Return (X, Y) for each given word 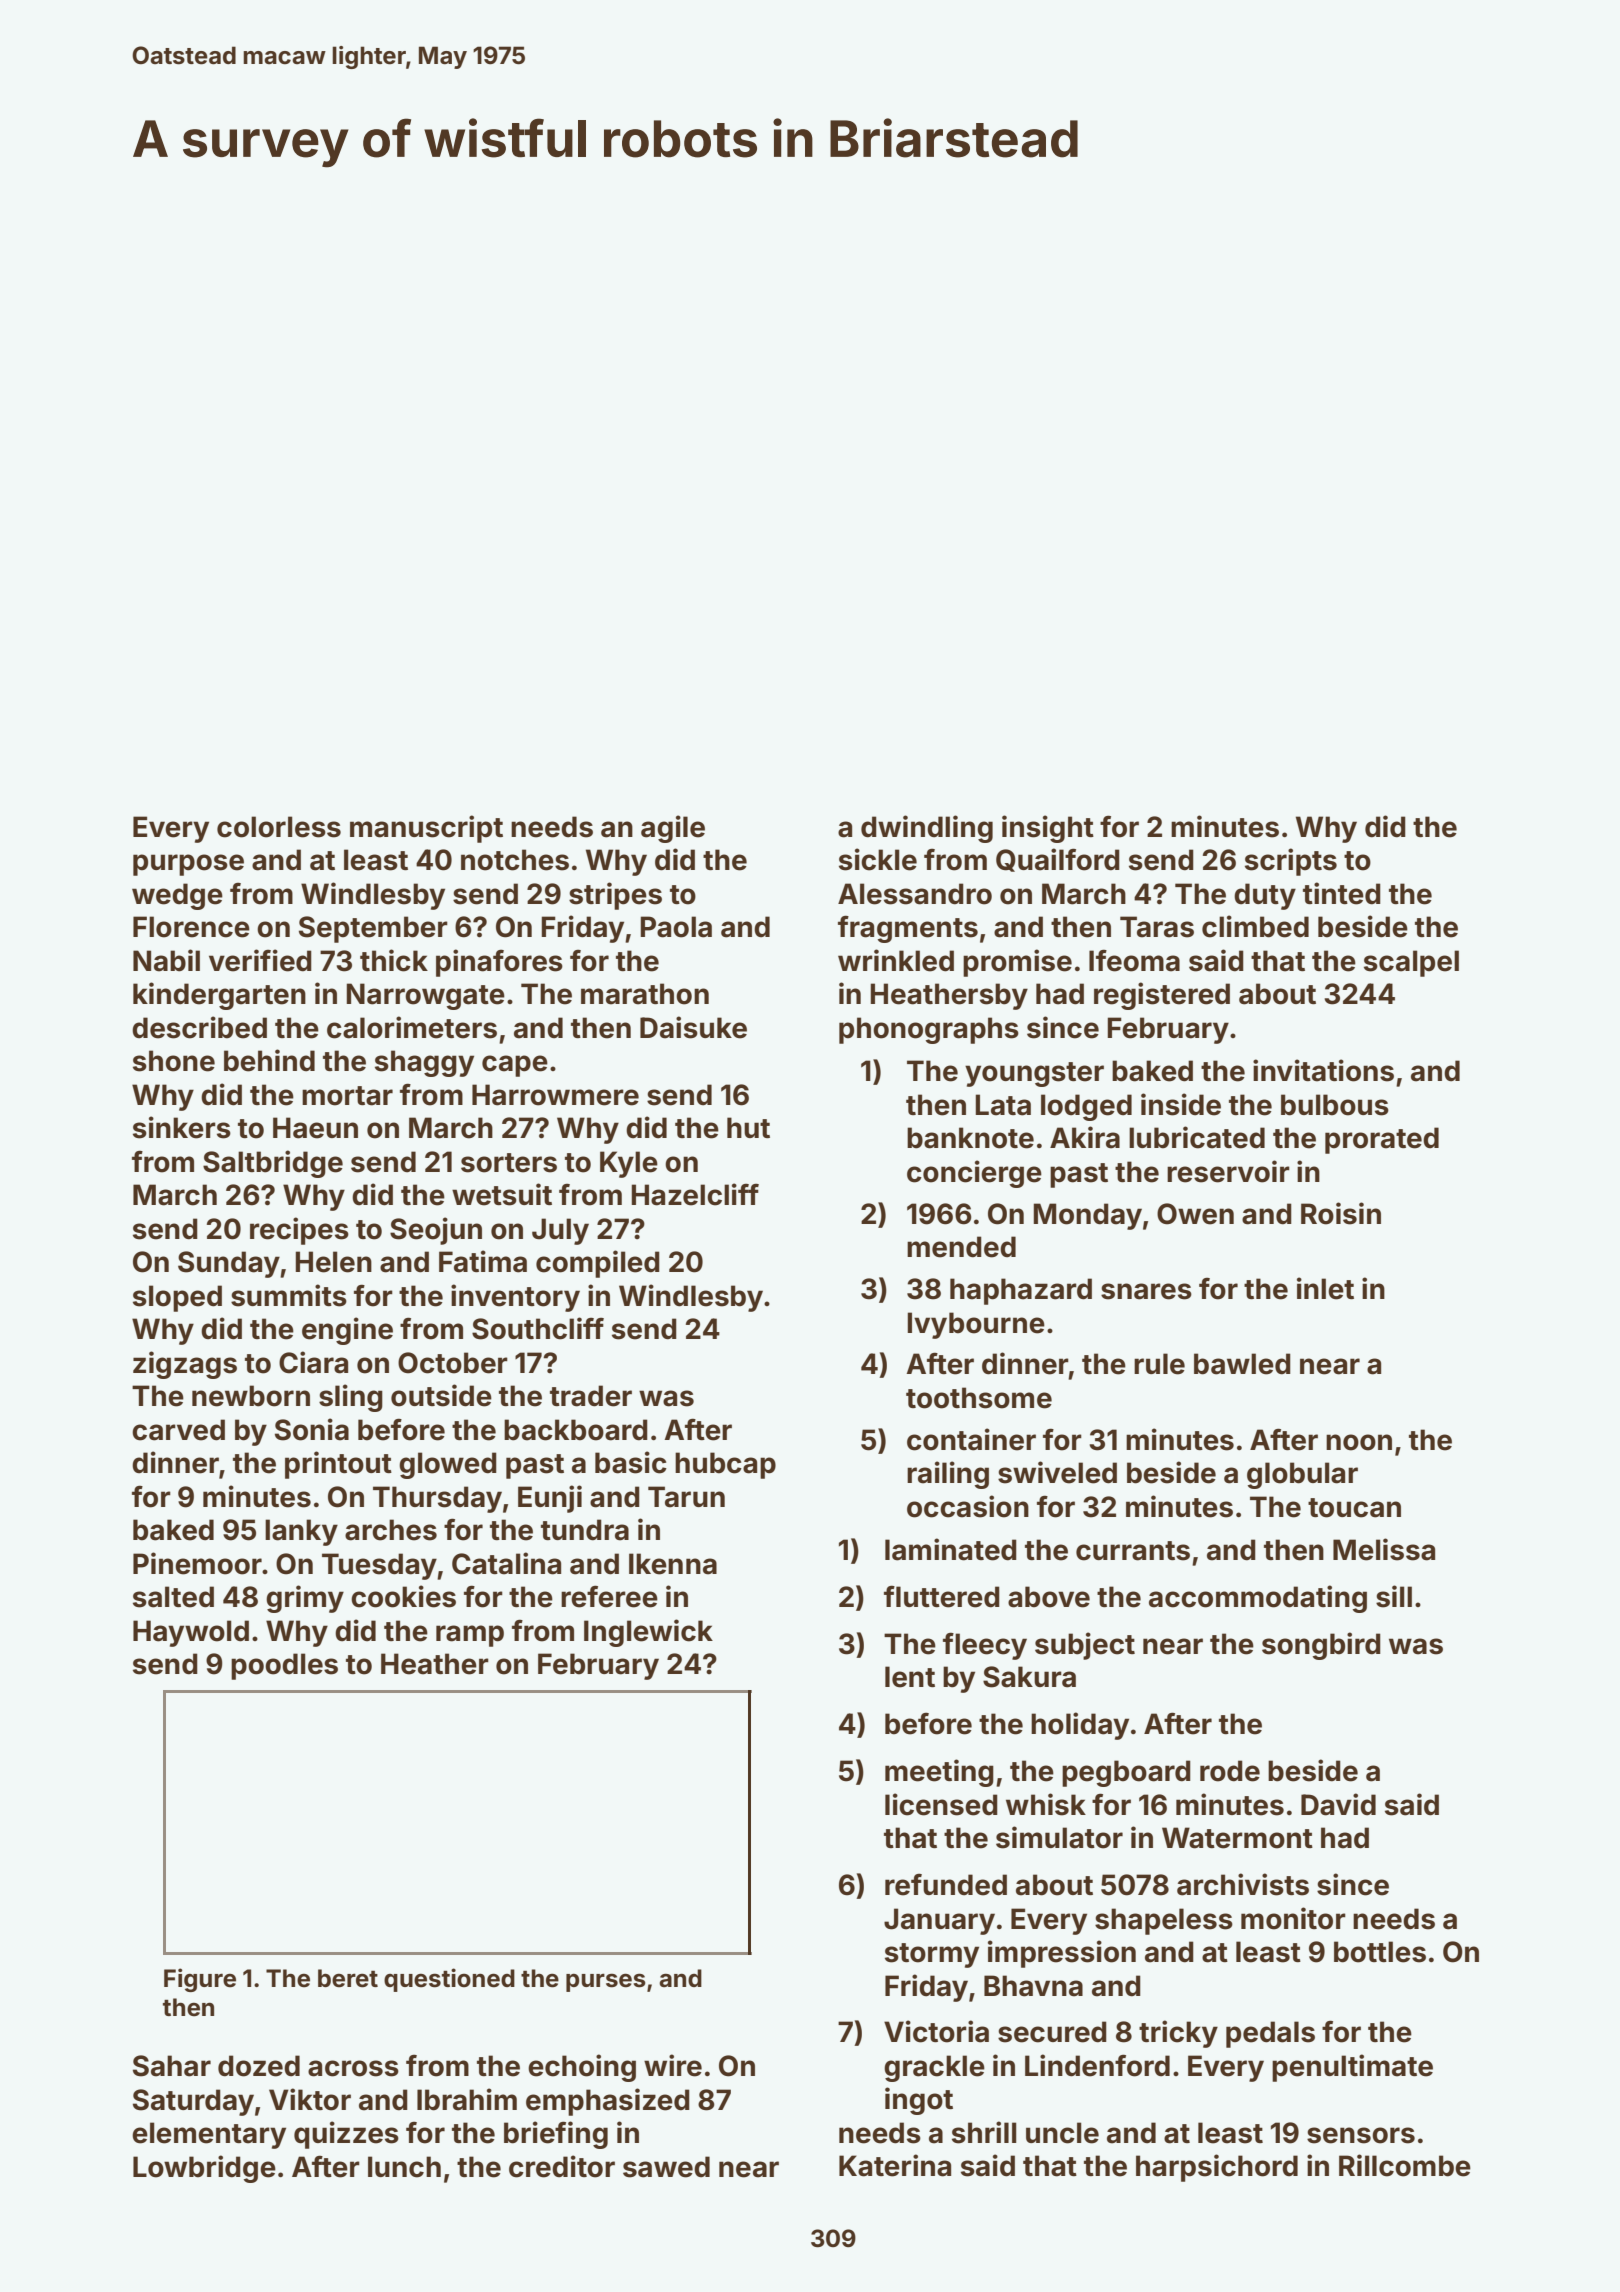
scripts (1291, 862)
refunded (946, 1885)
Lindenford (1097, 2065)
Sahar (172, 2066)
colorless (279, 827)
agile (673, 829)
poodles (284, 1666)
